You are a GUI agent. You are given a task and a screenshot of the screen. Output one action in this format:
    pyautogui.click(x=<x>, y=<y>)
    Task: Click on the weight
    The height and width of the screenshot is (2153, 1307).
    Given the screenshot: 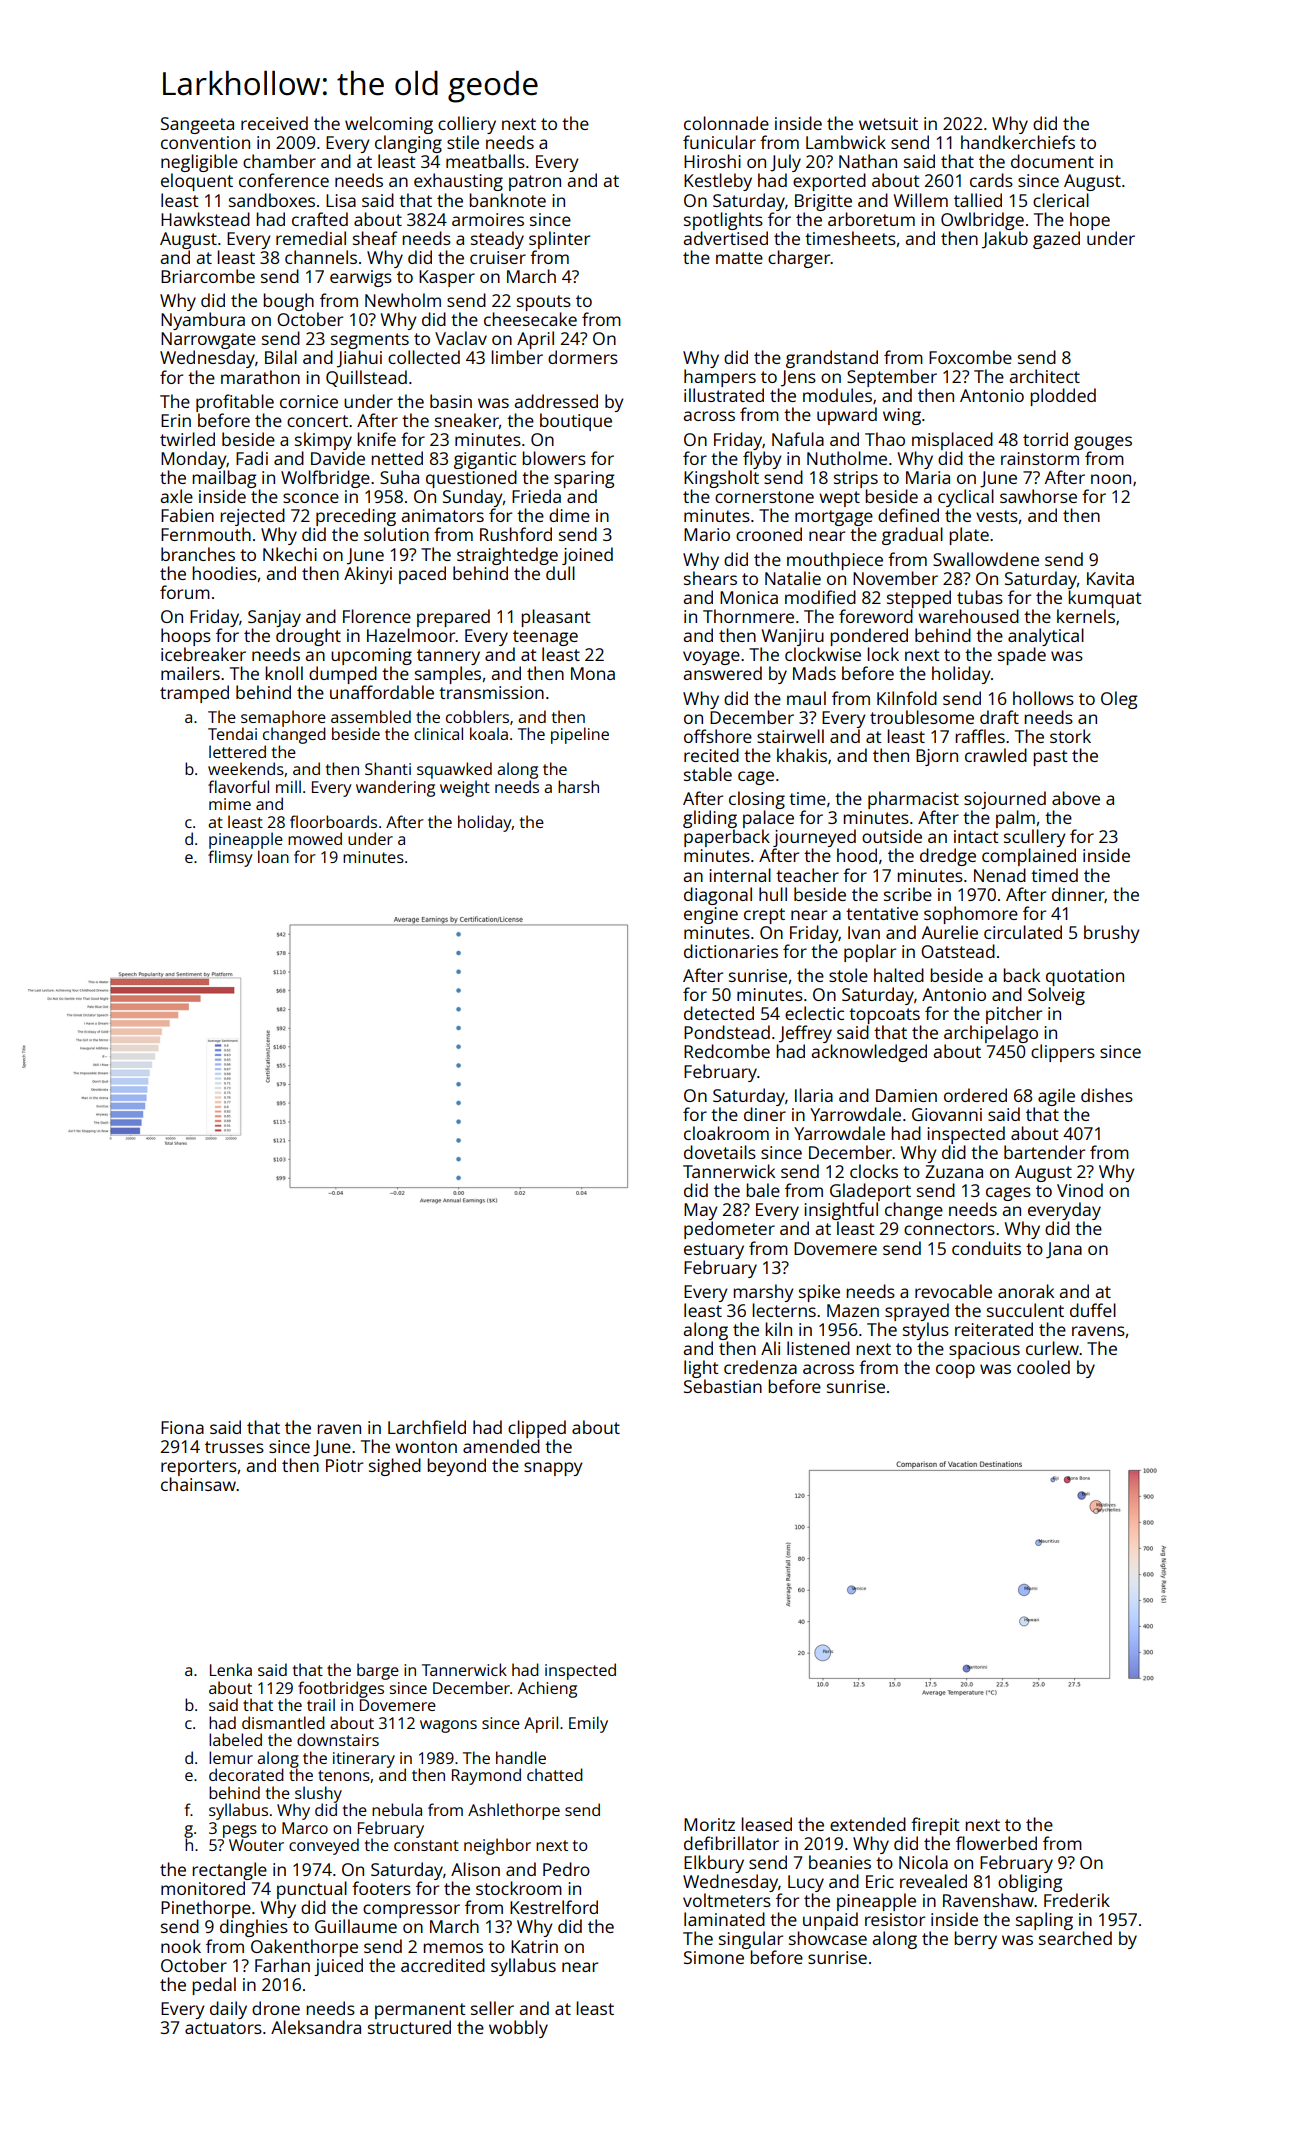 What is the action you would take?
    pyautogui.click(x=465, y=788)
